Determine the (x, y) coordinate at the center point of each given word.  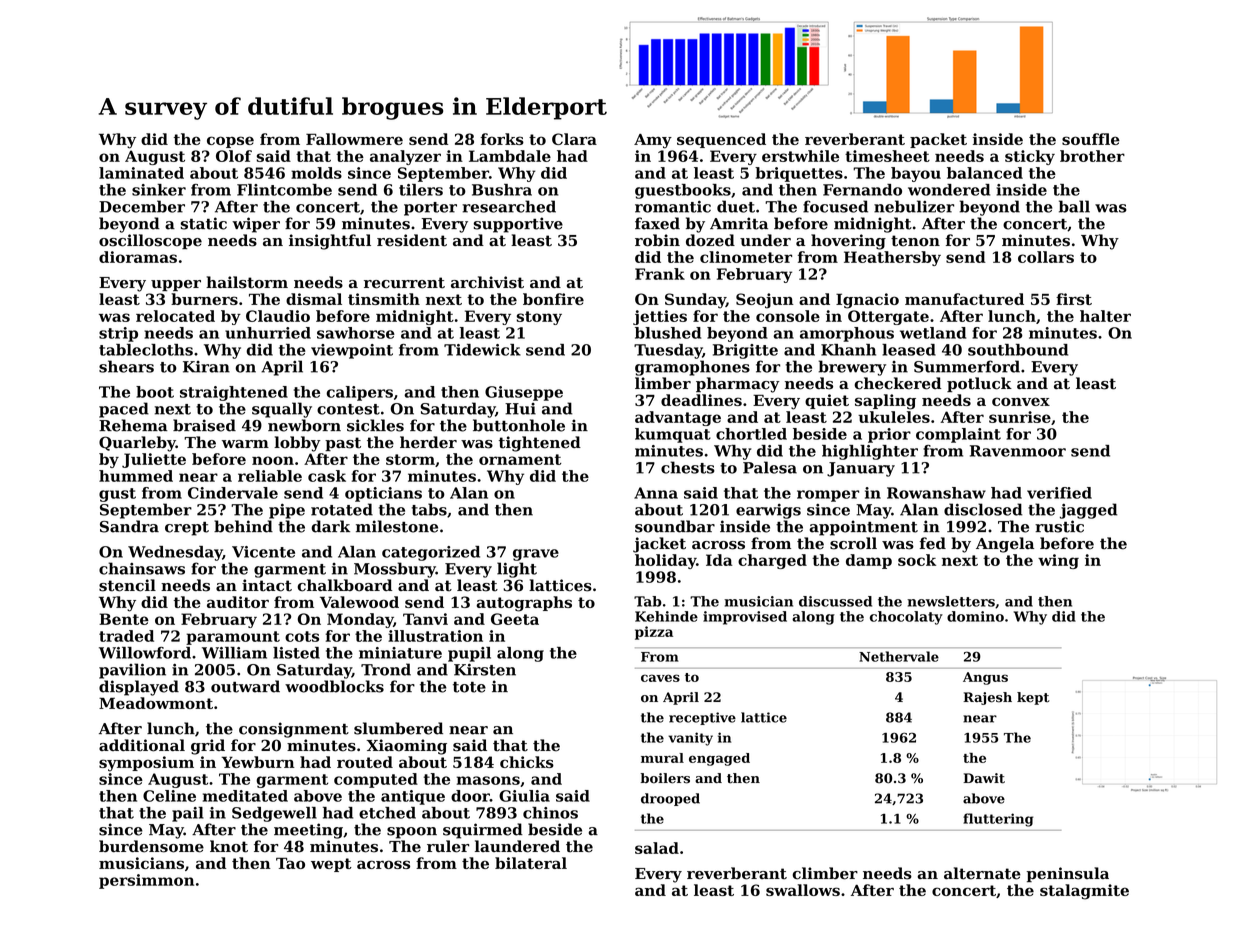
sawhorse (356, 333)
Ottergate (888, 317)
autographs (524, 604)
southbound (1018, 350)
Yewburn (258, 762)
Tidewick (482, 350)
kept (1033, 698)
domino (975, 616)
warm (245, 444)
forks (502, 139)
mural (662, 758)
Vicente (263, 552)
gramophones (692, 368)
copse (230, 142)
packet (938, 140)
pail (188, 814)
